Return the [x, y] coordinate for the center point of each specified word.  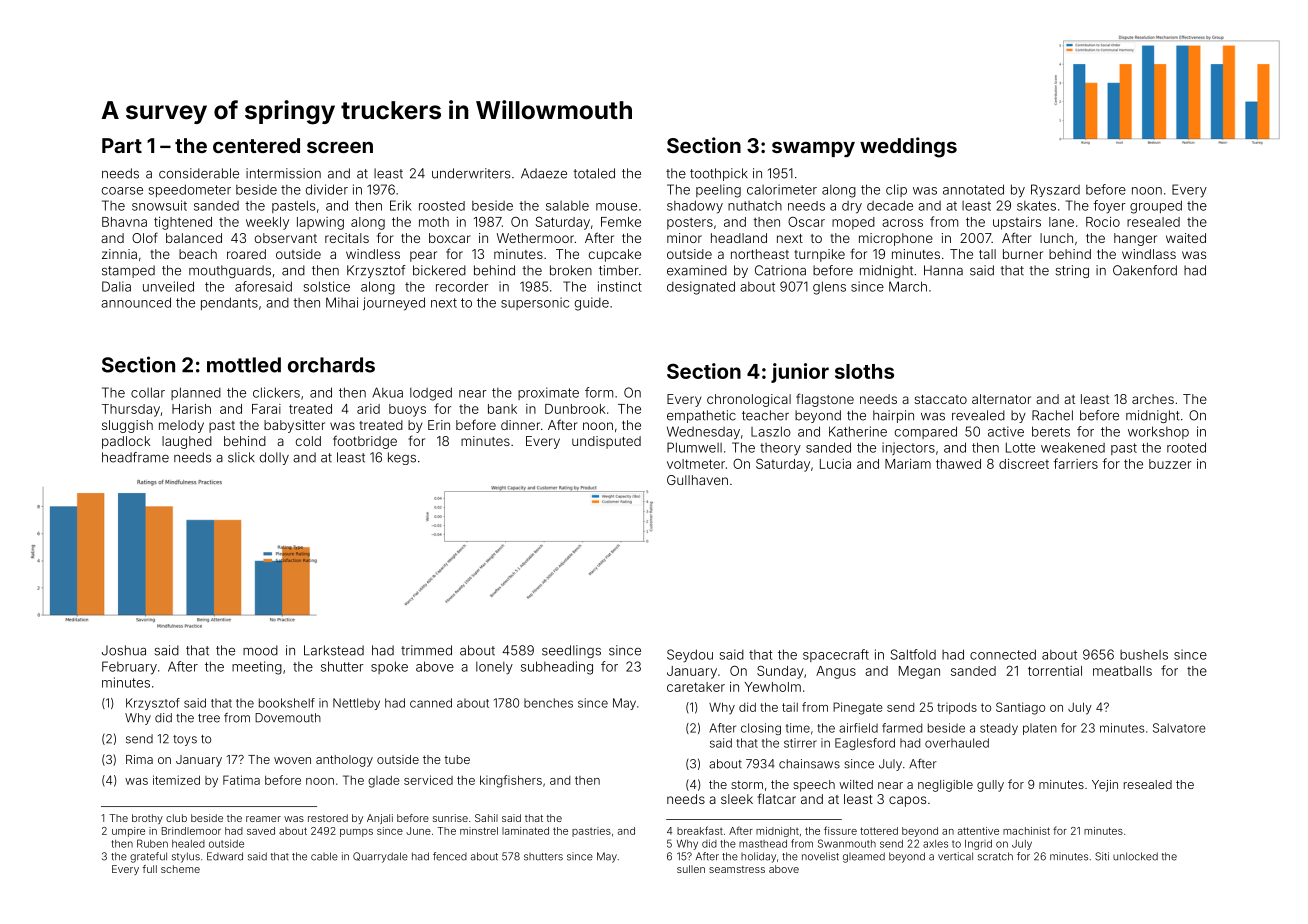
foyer [1109, 207]
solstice [327, 286]
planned [196, 393]
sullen [691, 869]
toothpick [719, 174]
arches [1153, 399]
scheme [180, 869]
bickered [439, 270]
